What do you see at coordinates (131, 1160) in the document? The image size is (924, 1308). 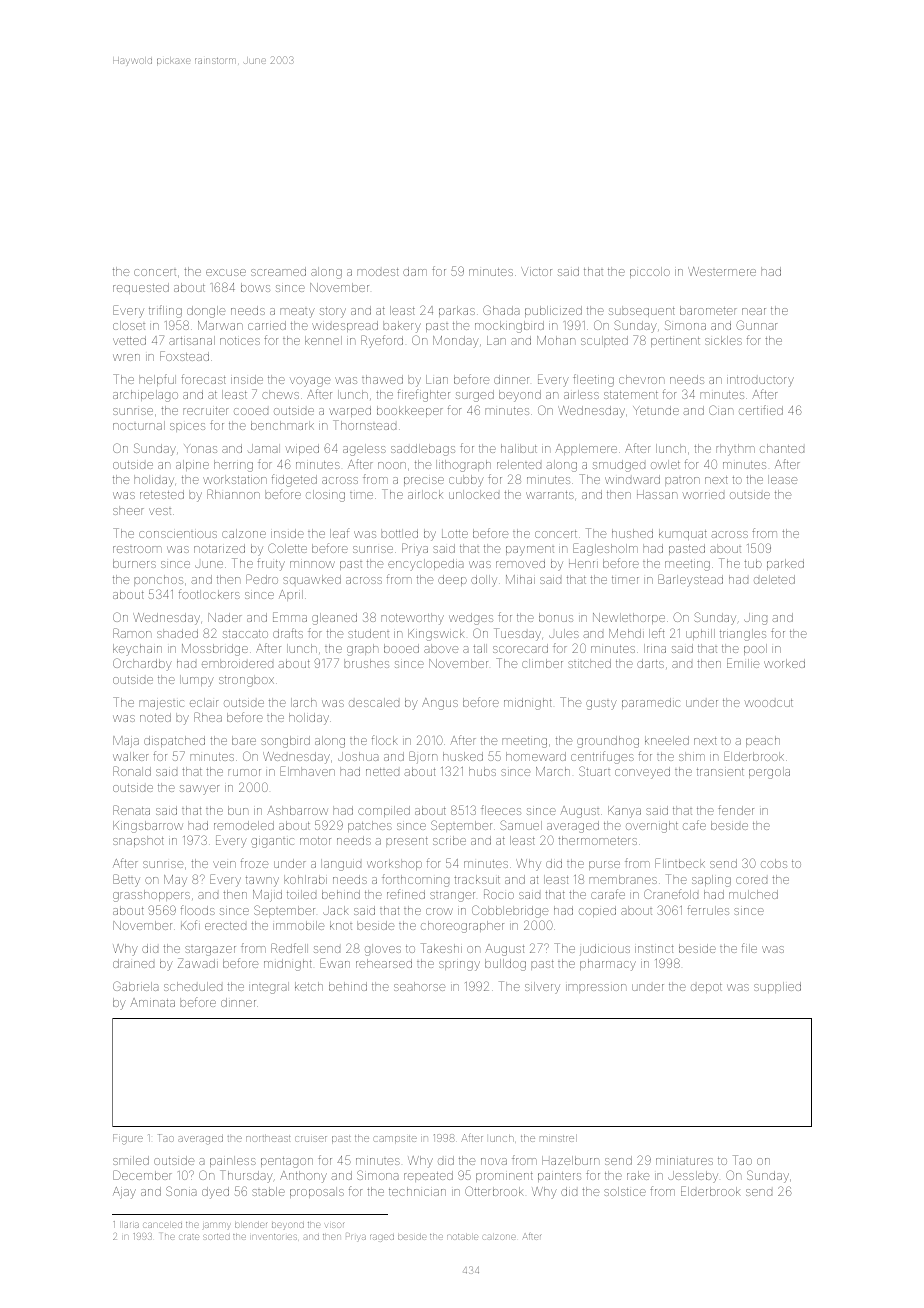 I see `smiled` at bounding box center [131, 1160].
